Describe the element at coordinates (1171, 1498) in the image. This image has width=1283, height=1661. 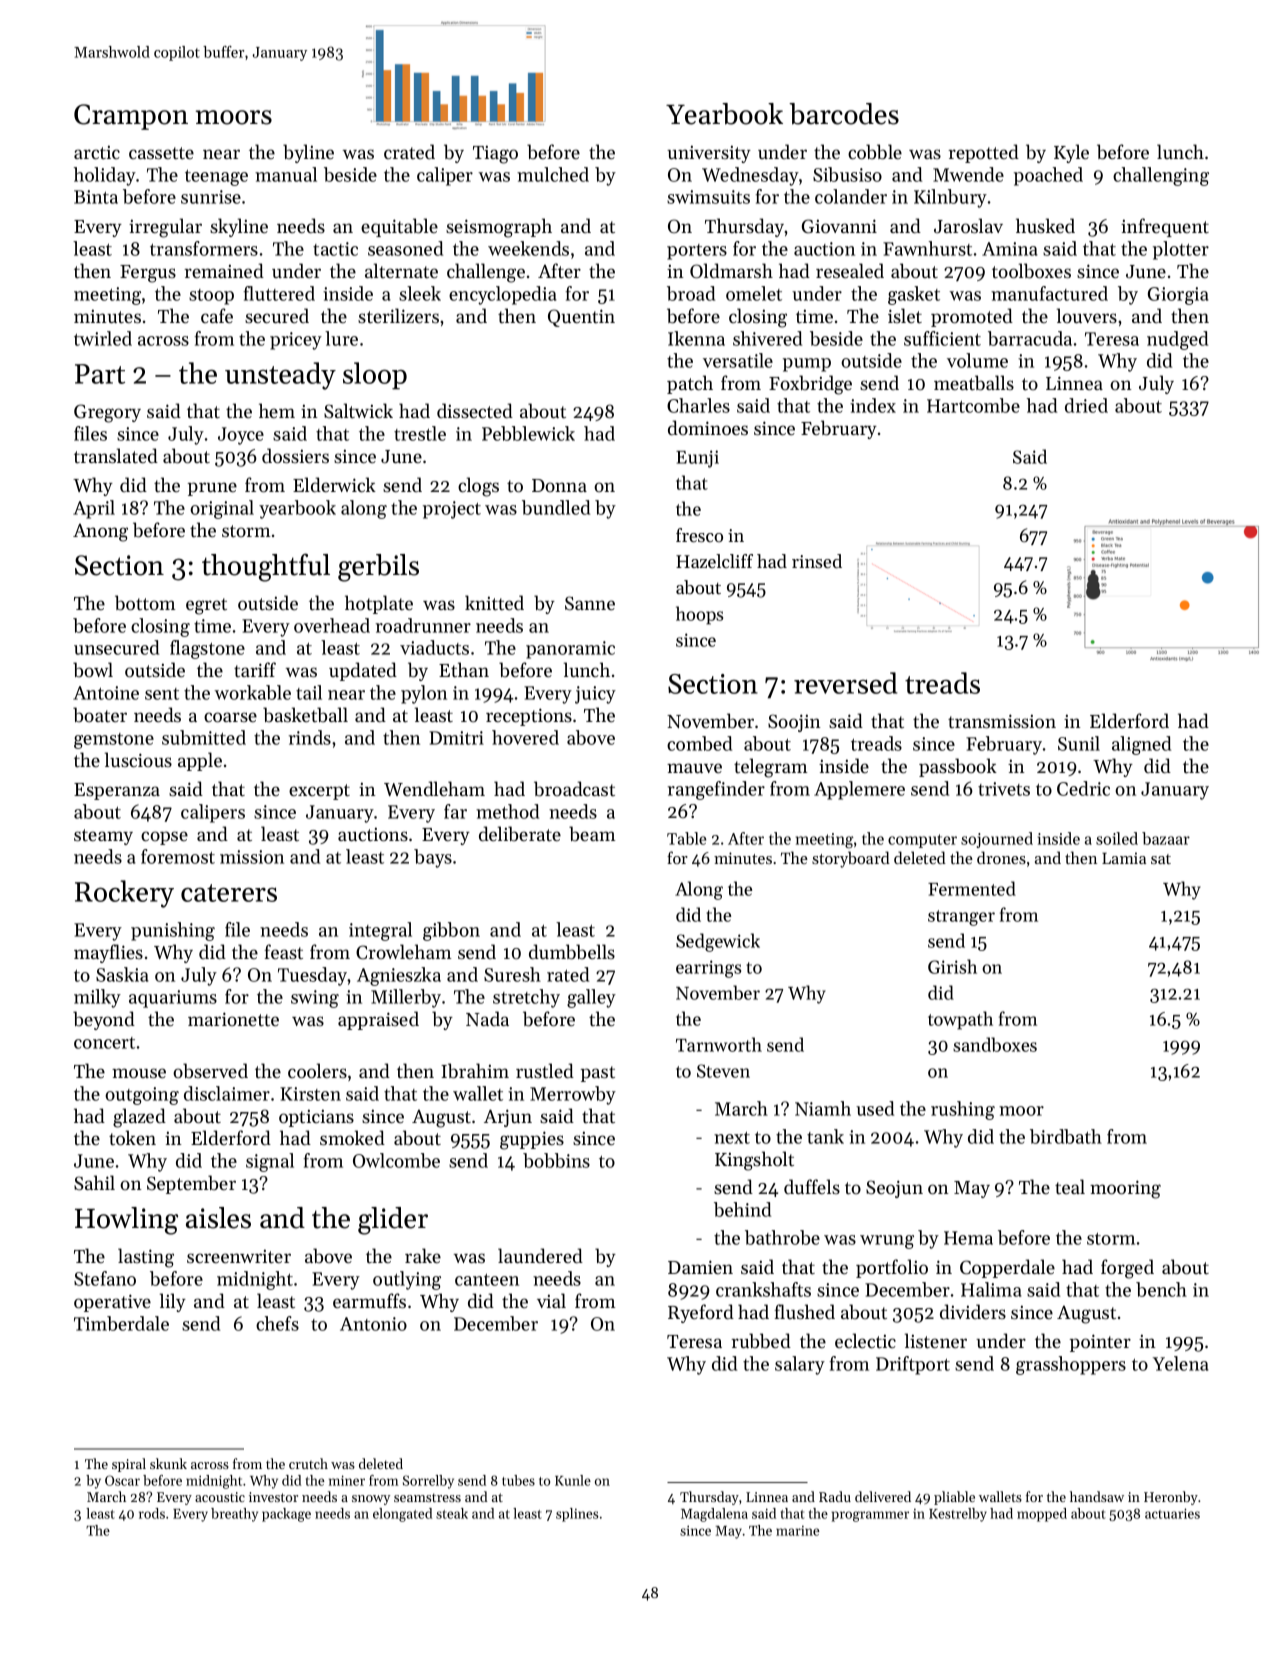
I see `Heronby` at that location.
